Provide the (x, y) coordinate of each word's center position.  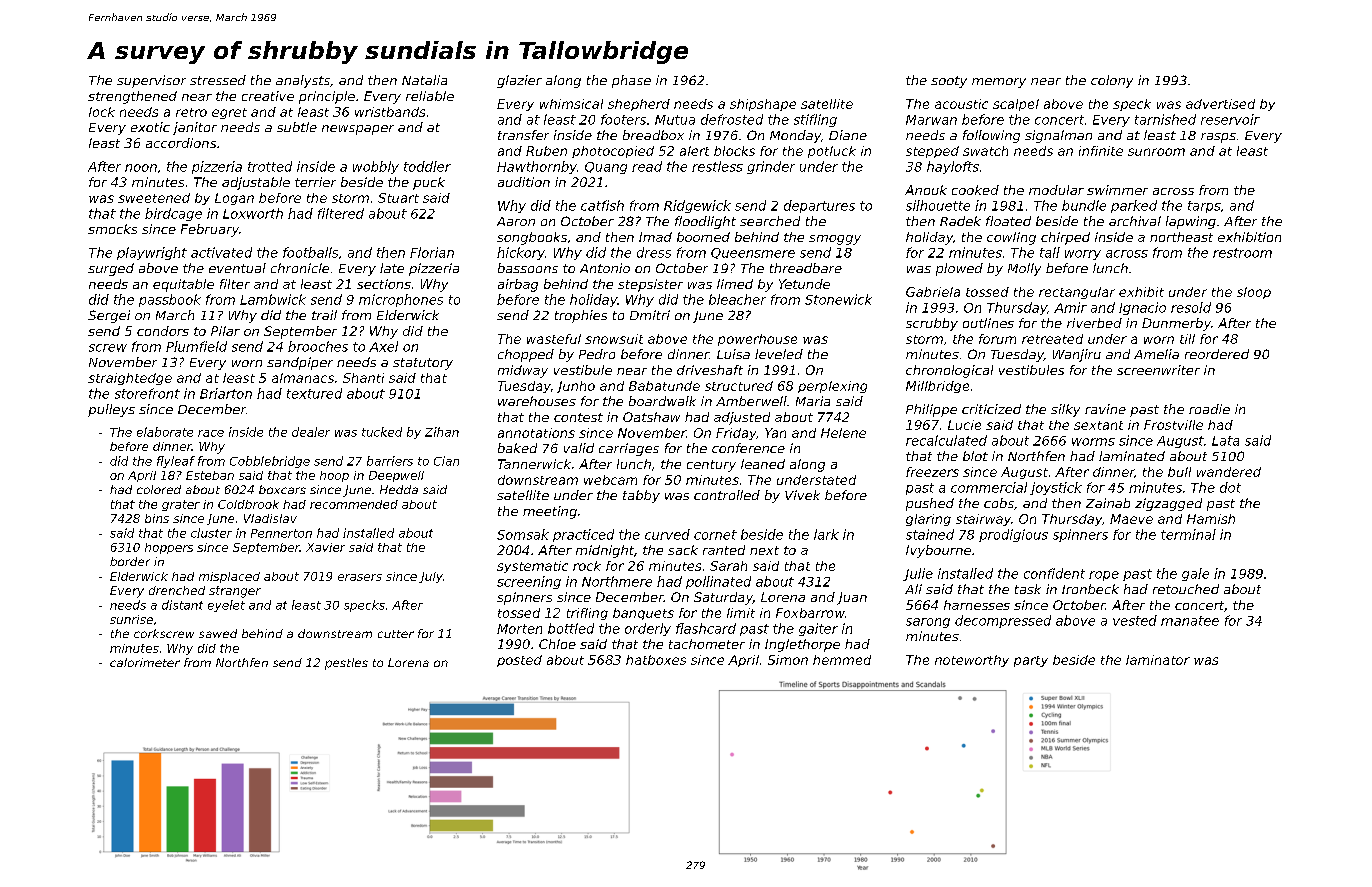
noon (141, 168)
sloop (1254, 293)
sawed (218, 633)
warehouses (537, 401)
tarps (1204, 207)
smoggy (835, 240)
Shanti (363, 378)
